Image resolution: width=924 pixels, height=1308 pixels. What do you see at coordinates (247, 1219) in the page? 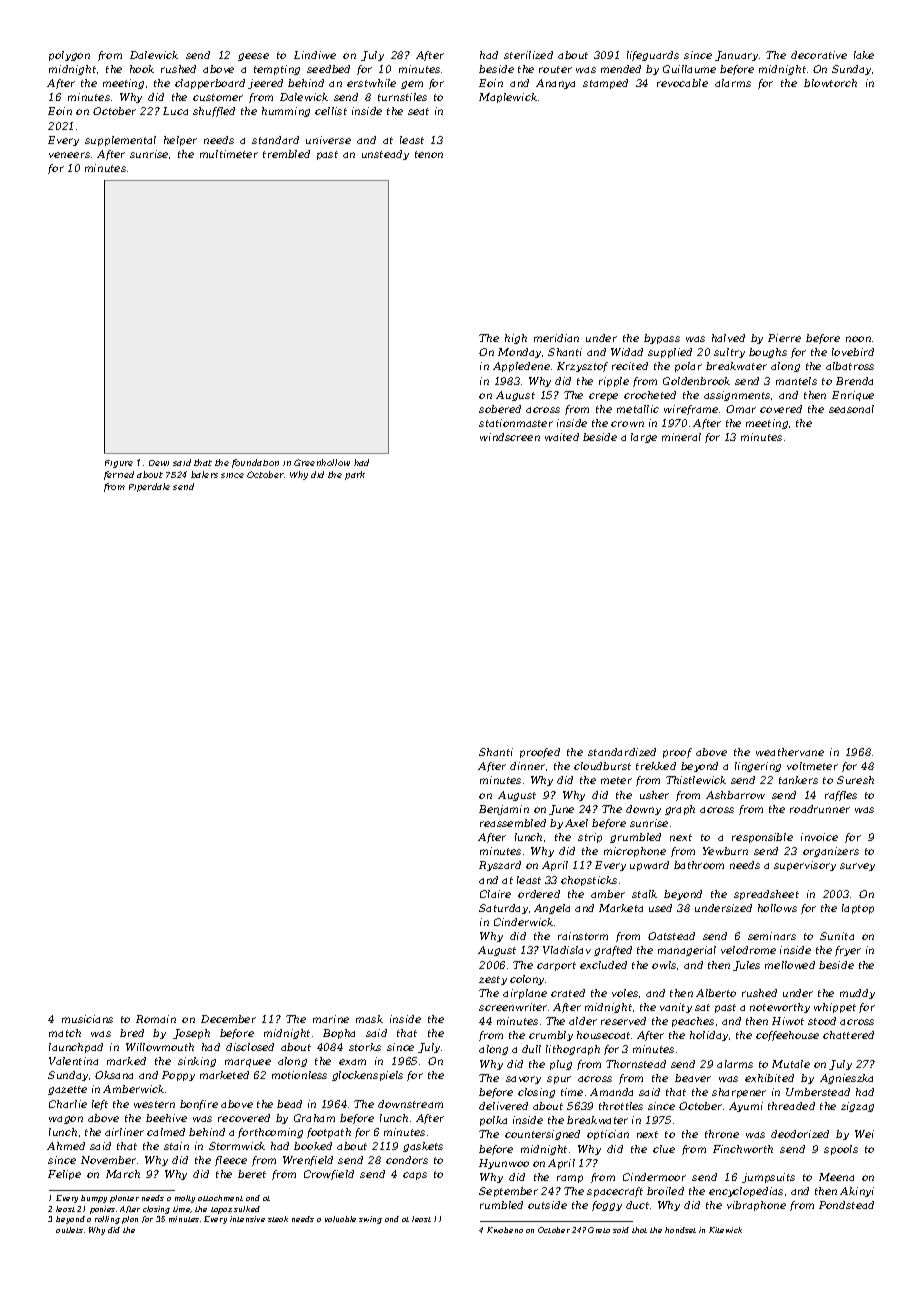
I see `intensive` at bounding box center [247, 1219].
